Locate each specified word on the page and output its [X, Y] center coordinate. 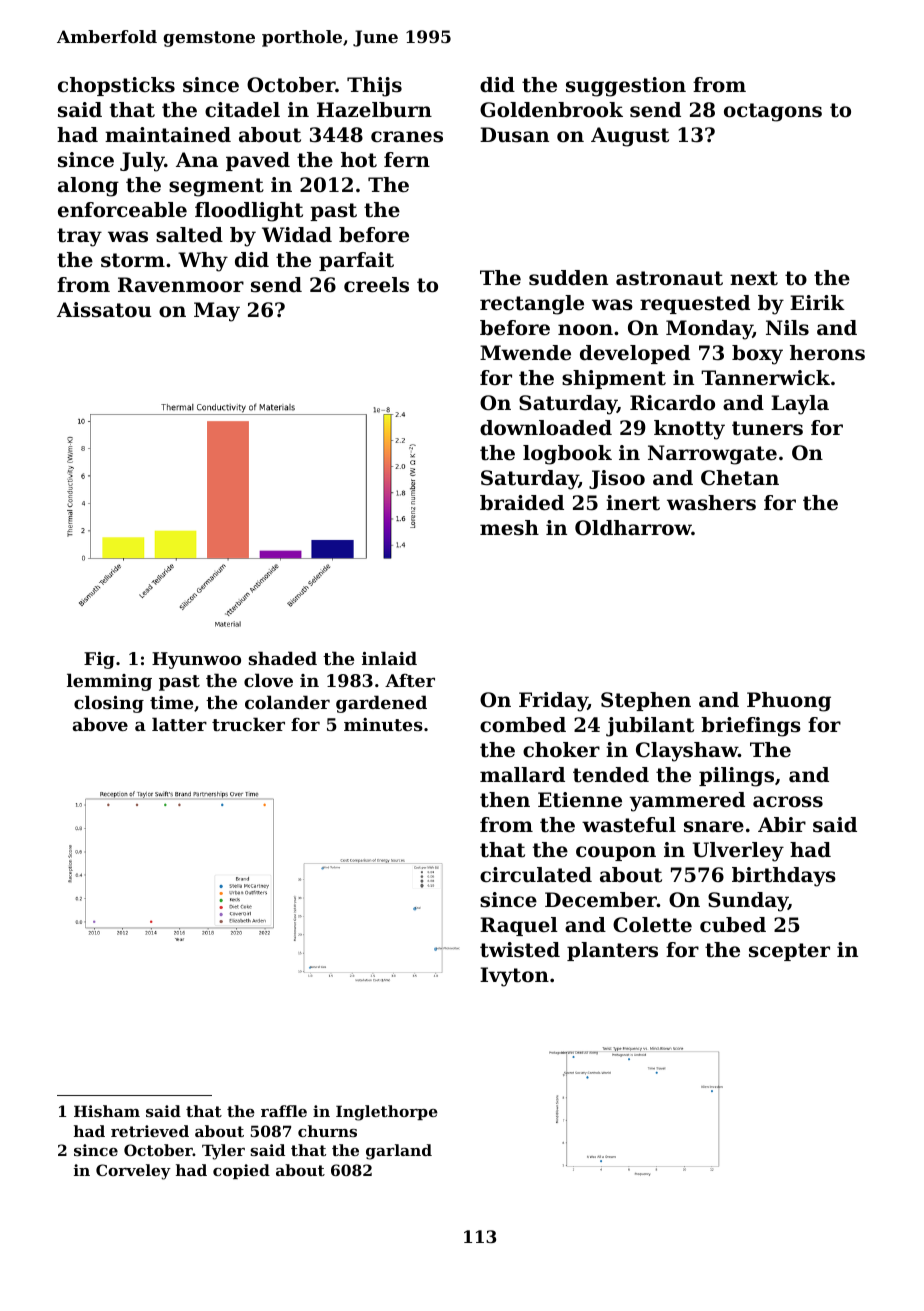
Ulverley [738, 852]
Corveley [133, 1172]
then [505, 800]
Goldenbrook [551, 110]
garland [399, 1152]
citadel [242, 110]
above [100, 724]
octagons [773, 112]
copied [241, 1171]
